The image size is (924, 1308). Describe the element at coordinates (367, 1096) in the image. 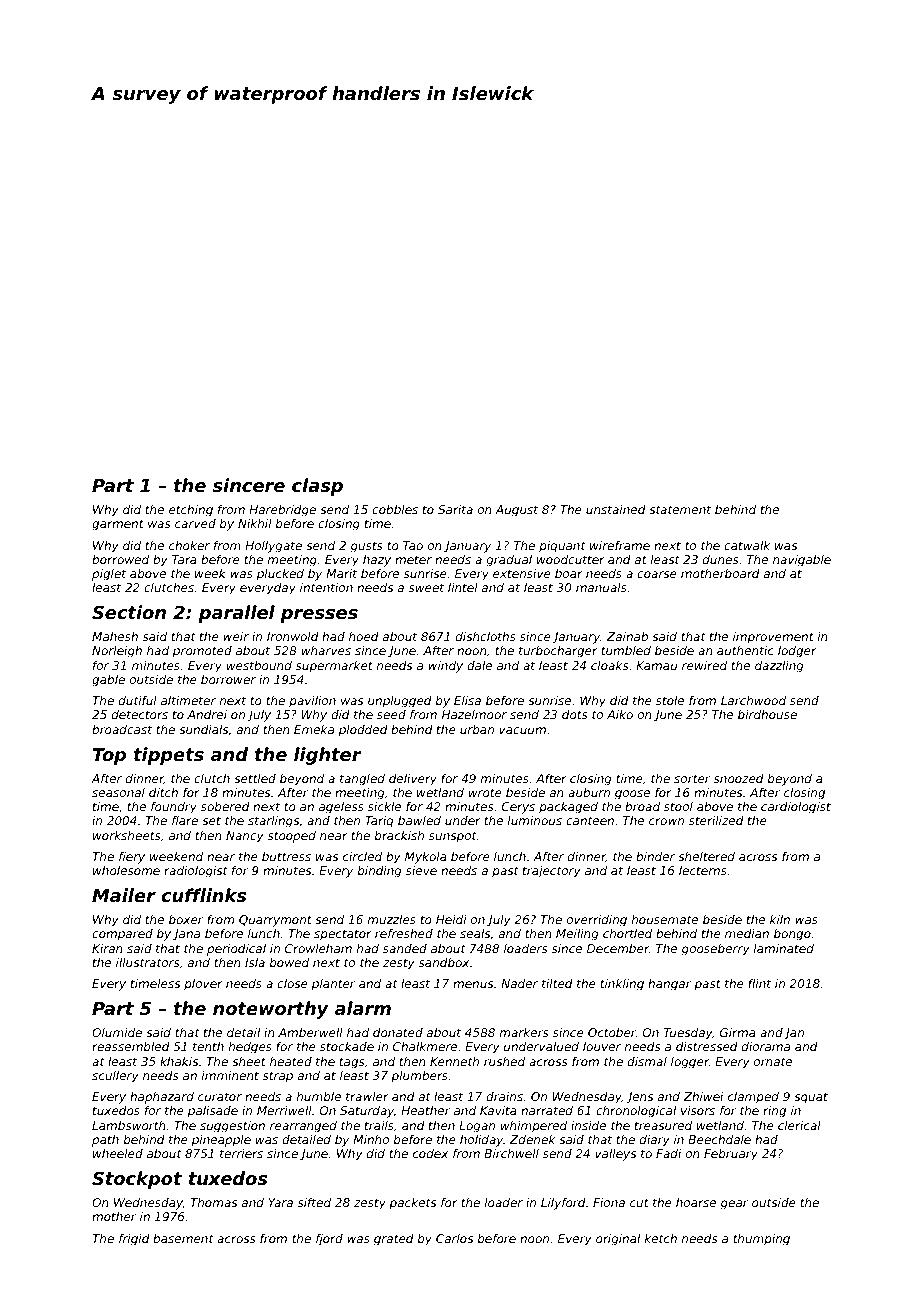

I see `trawler` at that location.
